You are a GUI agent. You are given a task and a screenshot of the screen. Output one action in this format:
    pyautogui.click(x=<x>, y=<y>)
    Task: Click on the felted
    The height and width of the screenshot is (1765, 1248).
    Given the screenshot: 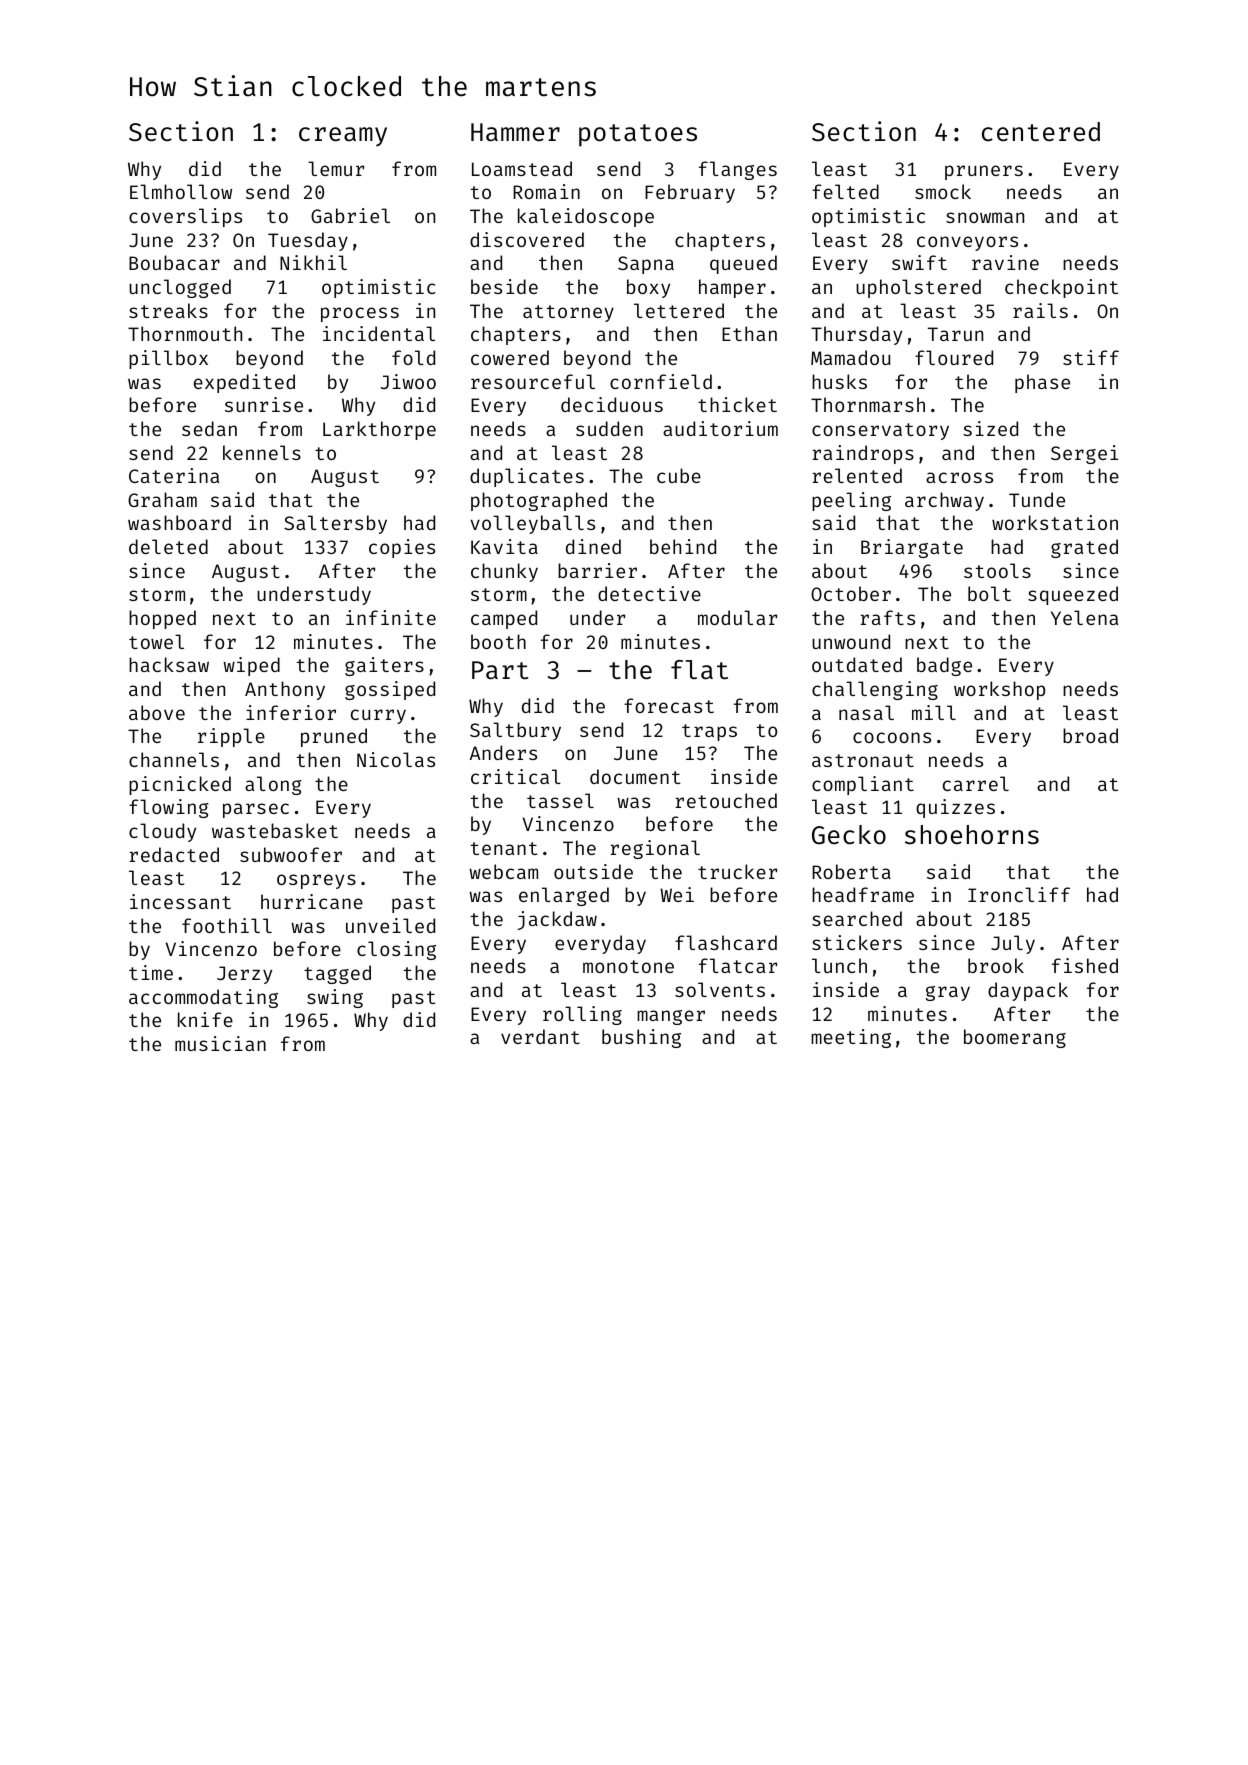 What is the action you would take?
    pyautogui.click(x=845, y=191)
